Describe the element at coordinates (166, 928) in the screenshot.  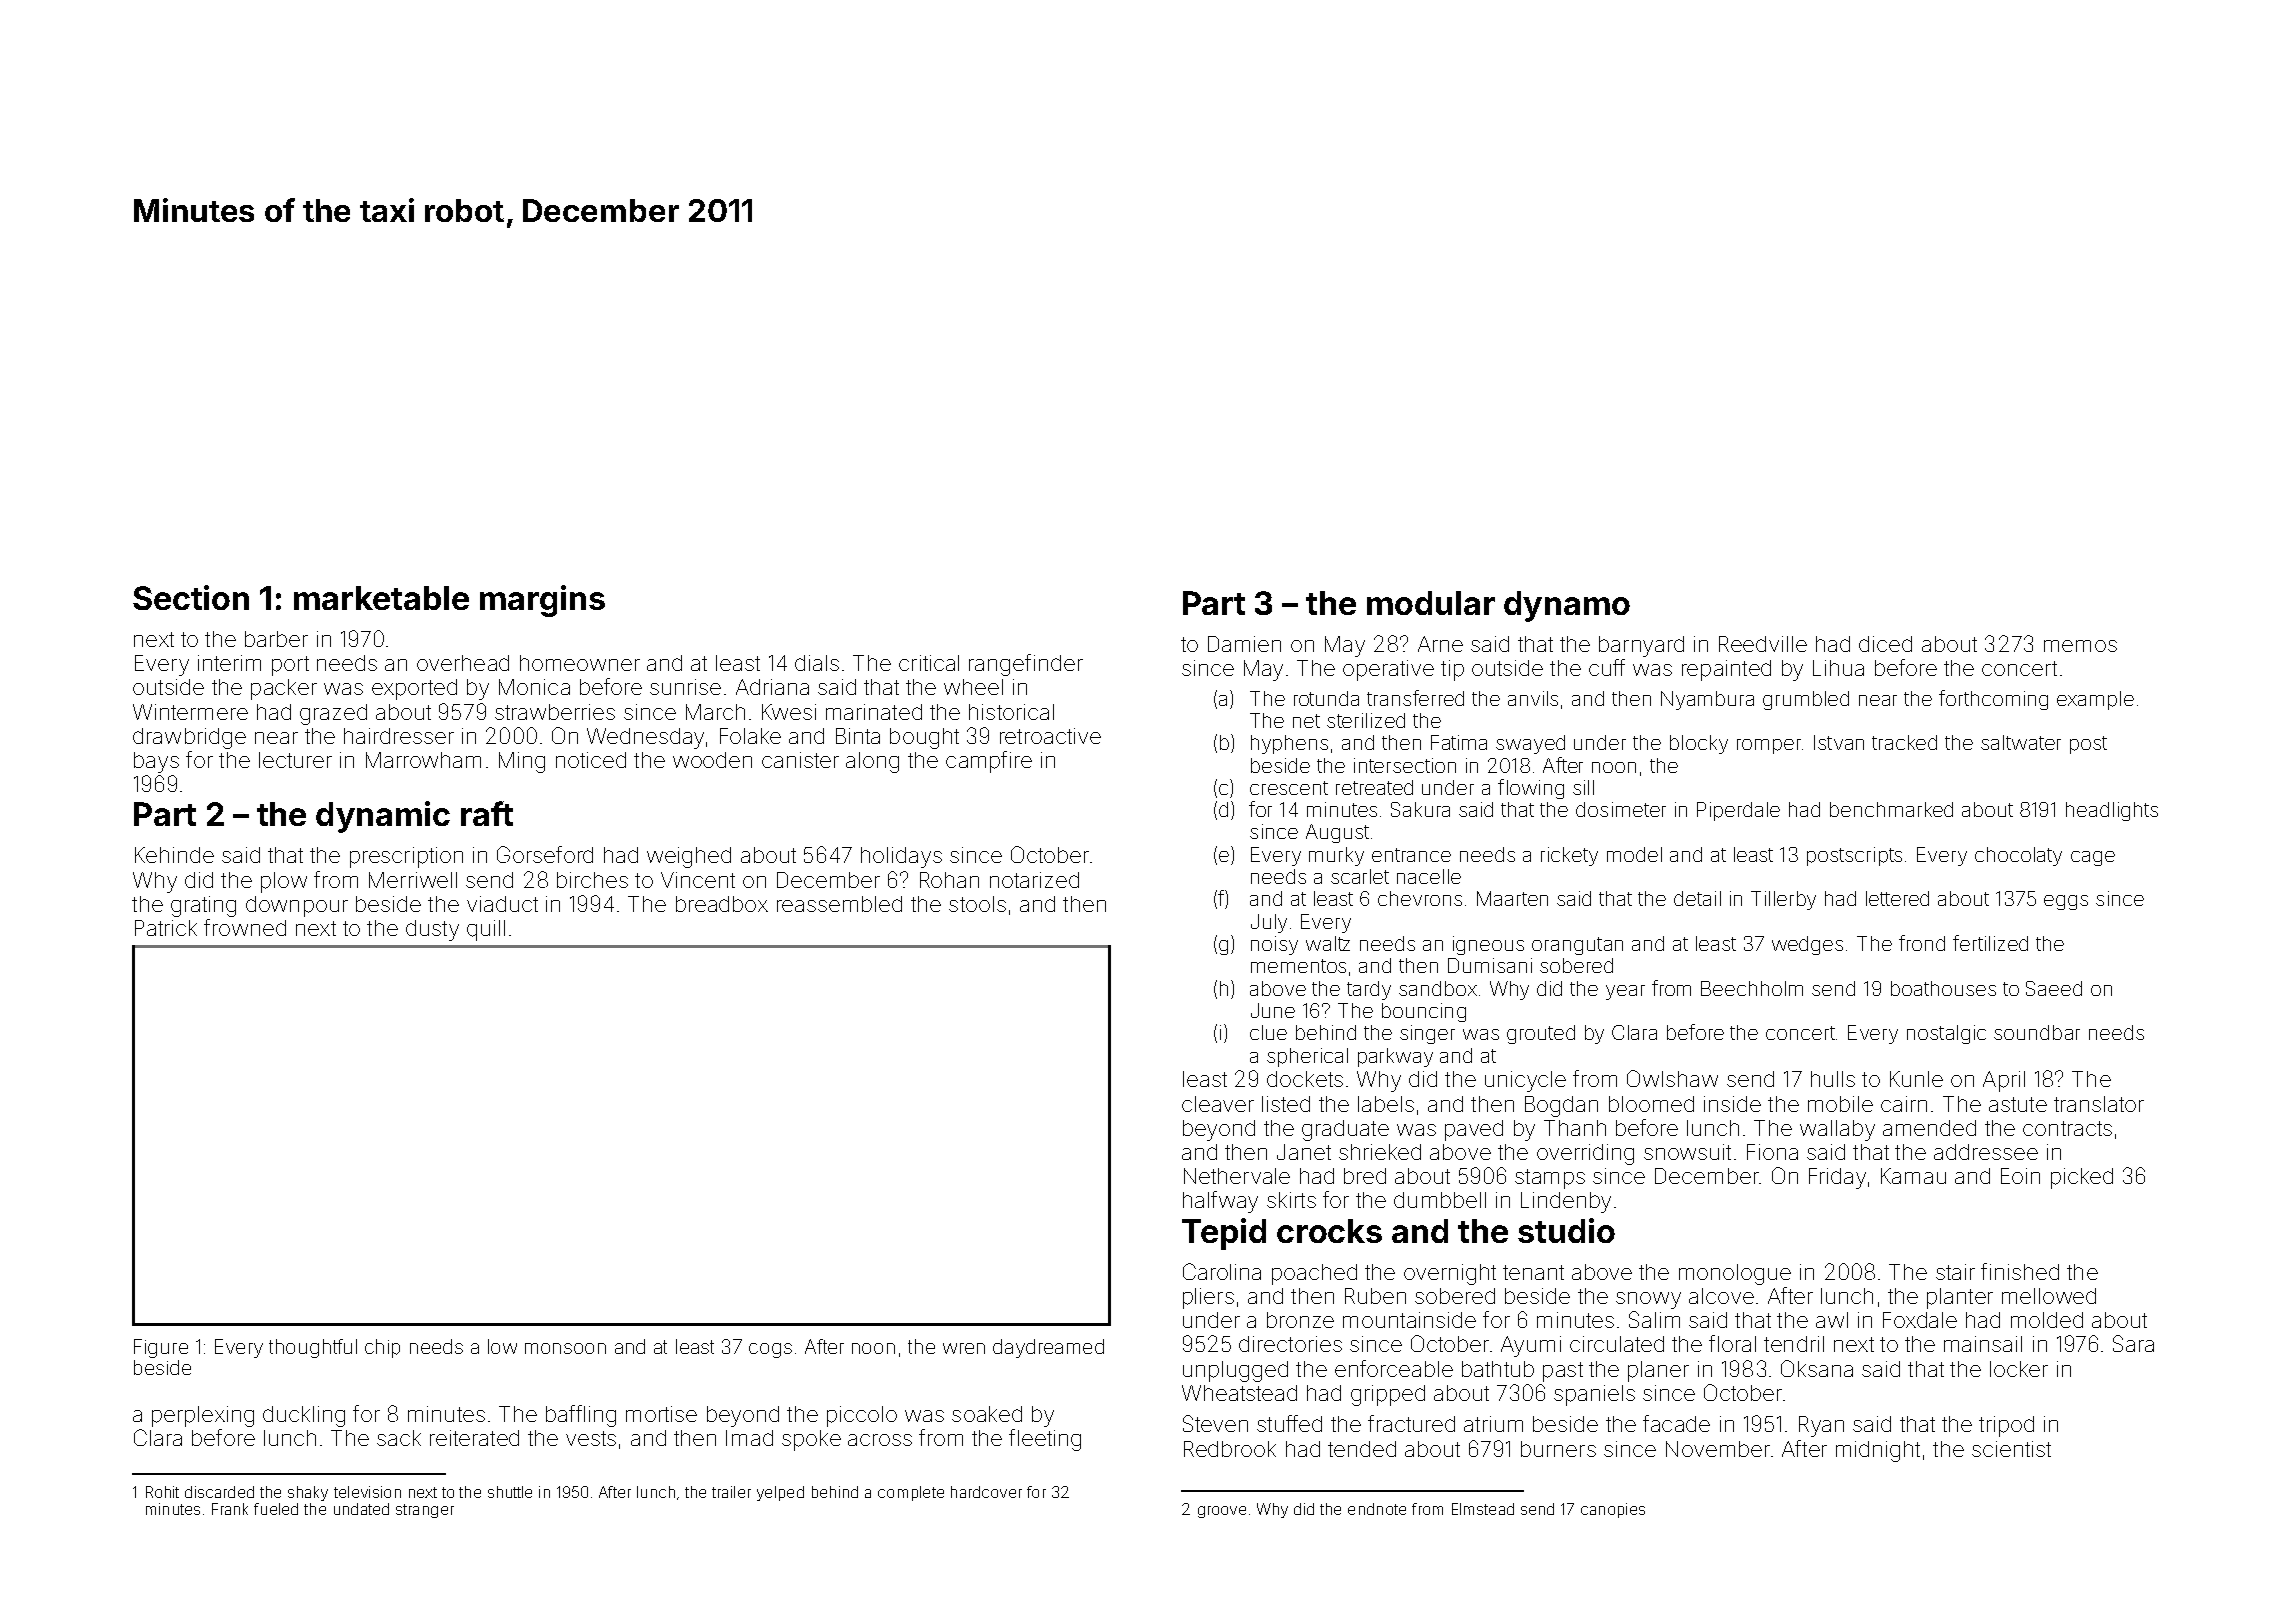
I see `Patrick` at that location.
